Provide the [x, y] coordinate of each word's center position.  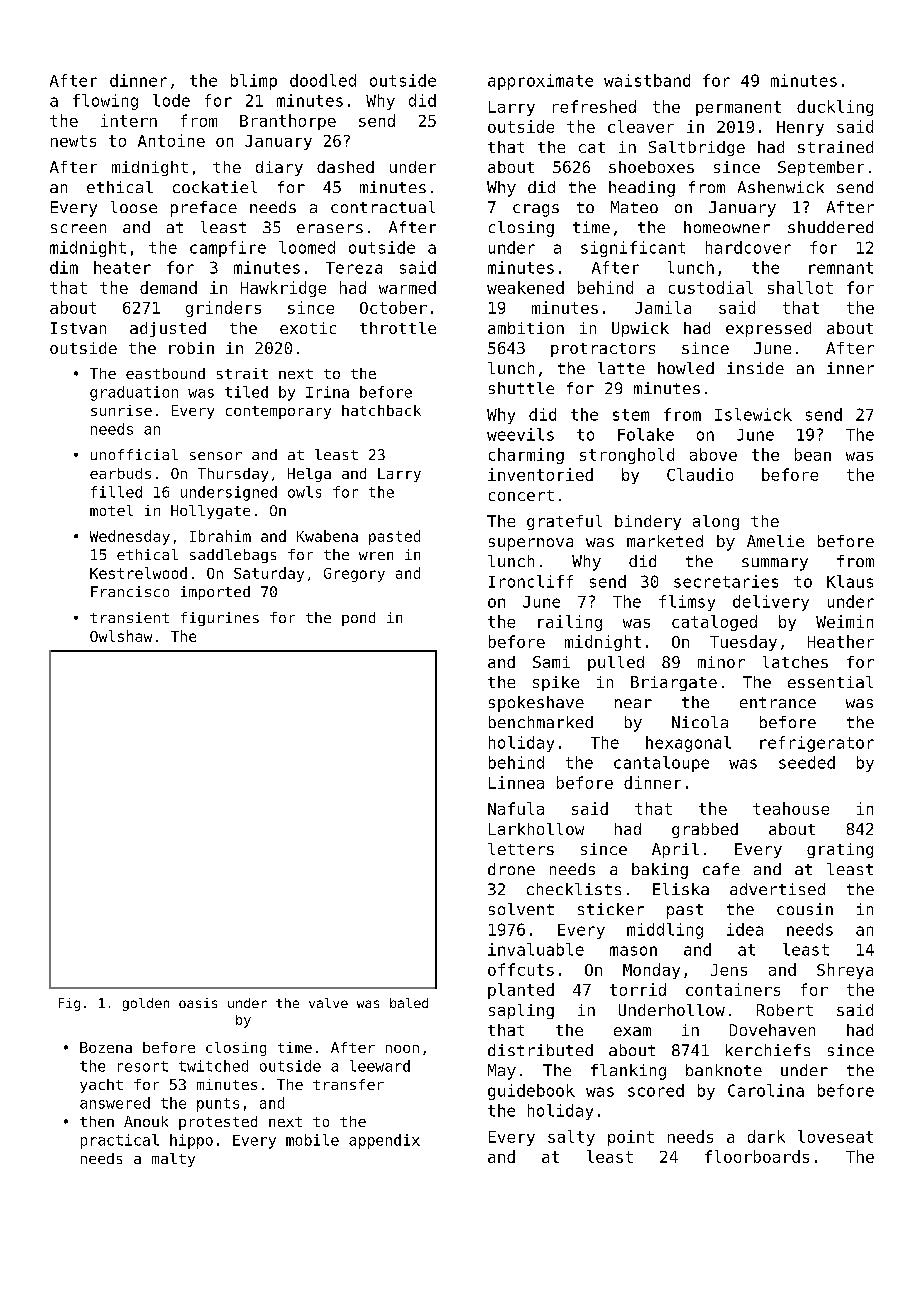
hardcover [748, 247]
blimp [254, 82]
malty [173, 1160]
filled [116, 492]
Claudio [700, 474]
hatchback [381, 410]
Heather [841, 641]
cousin [805, 909]
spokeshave [536, 704]
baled [409, 1003]
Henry [800, 128]
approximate [540, 82]
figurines [220, 619]
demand [168, 287]
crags [536, 210]
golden [146, 1004]
